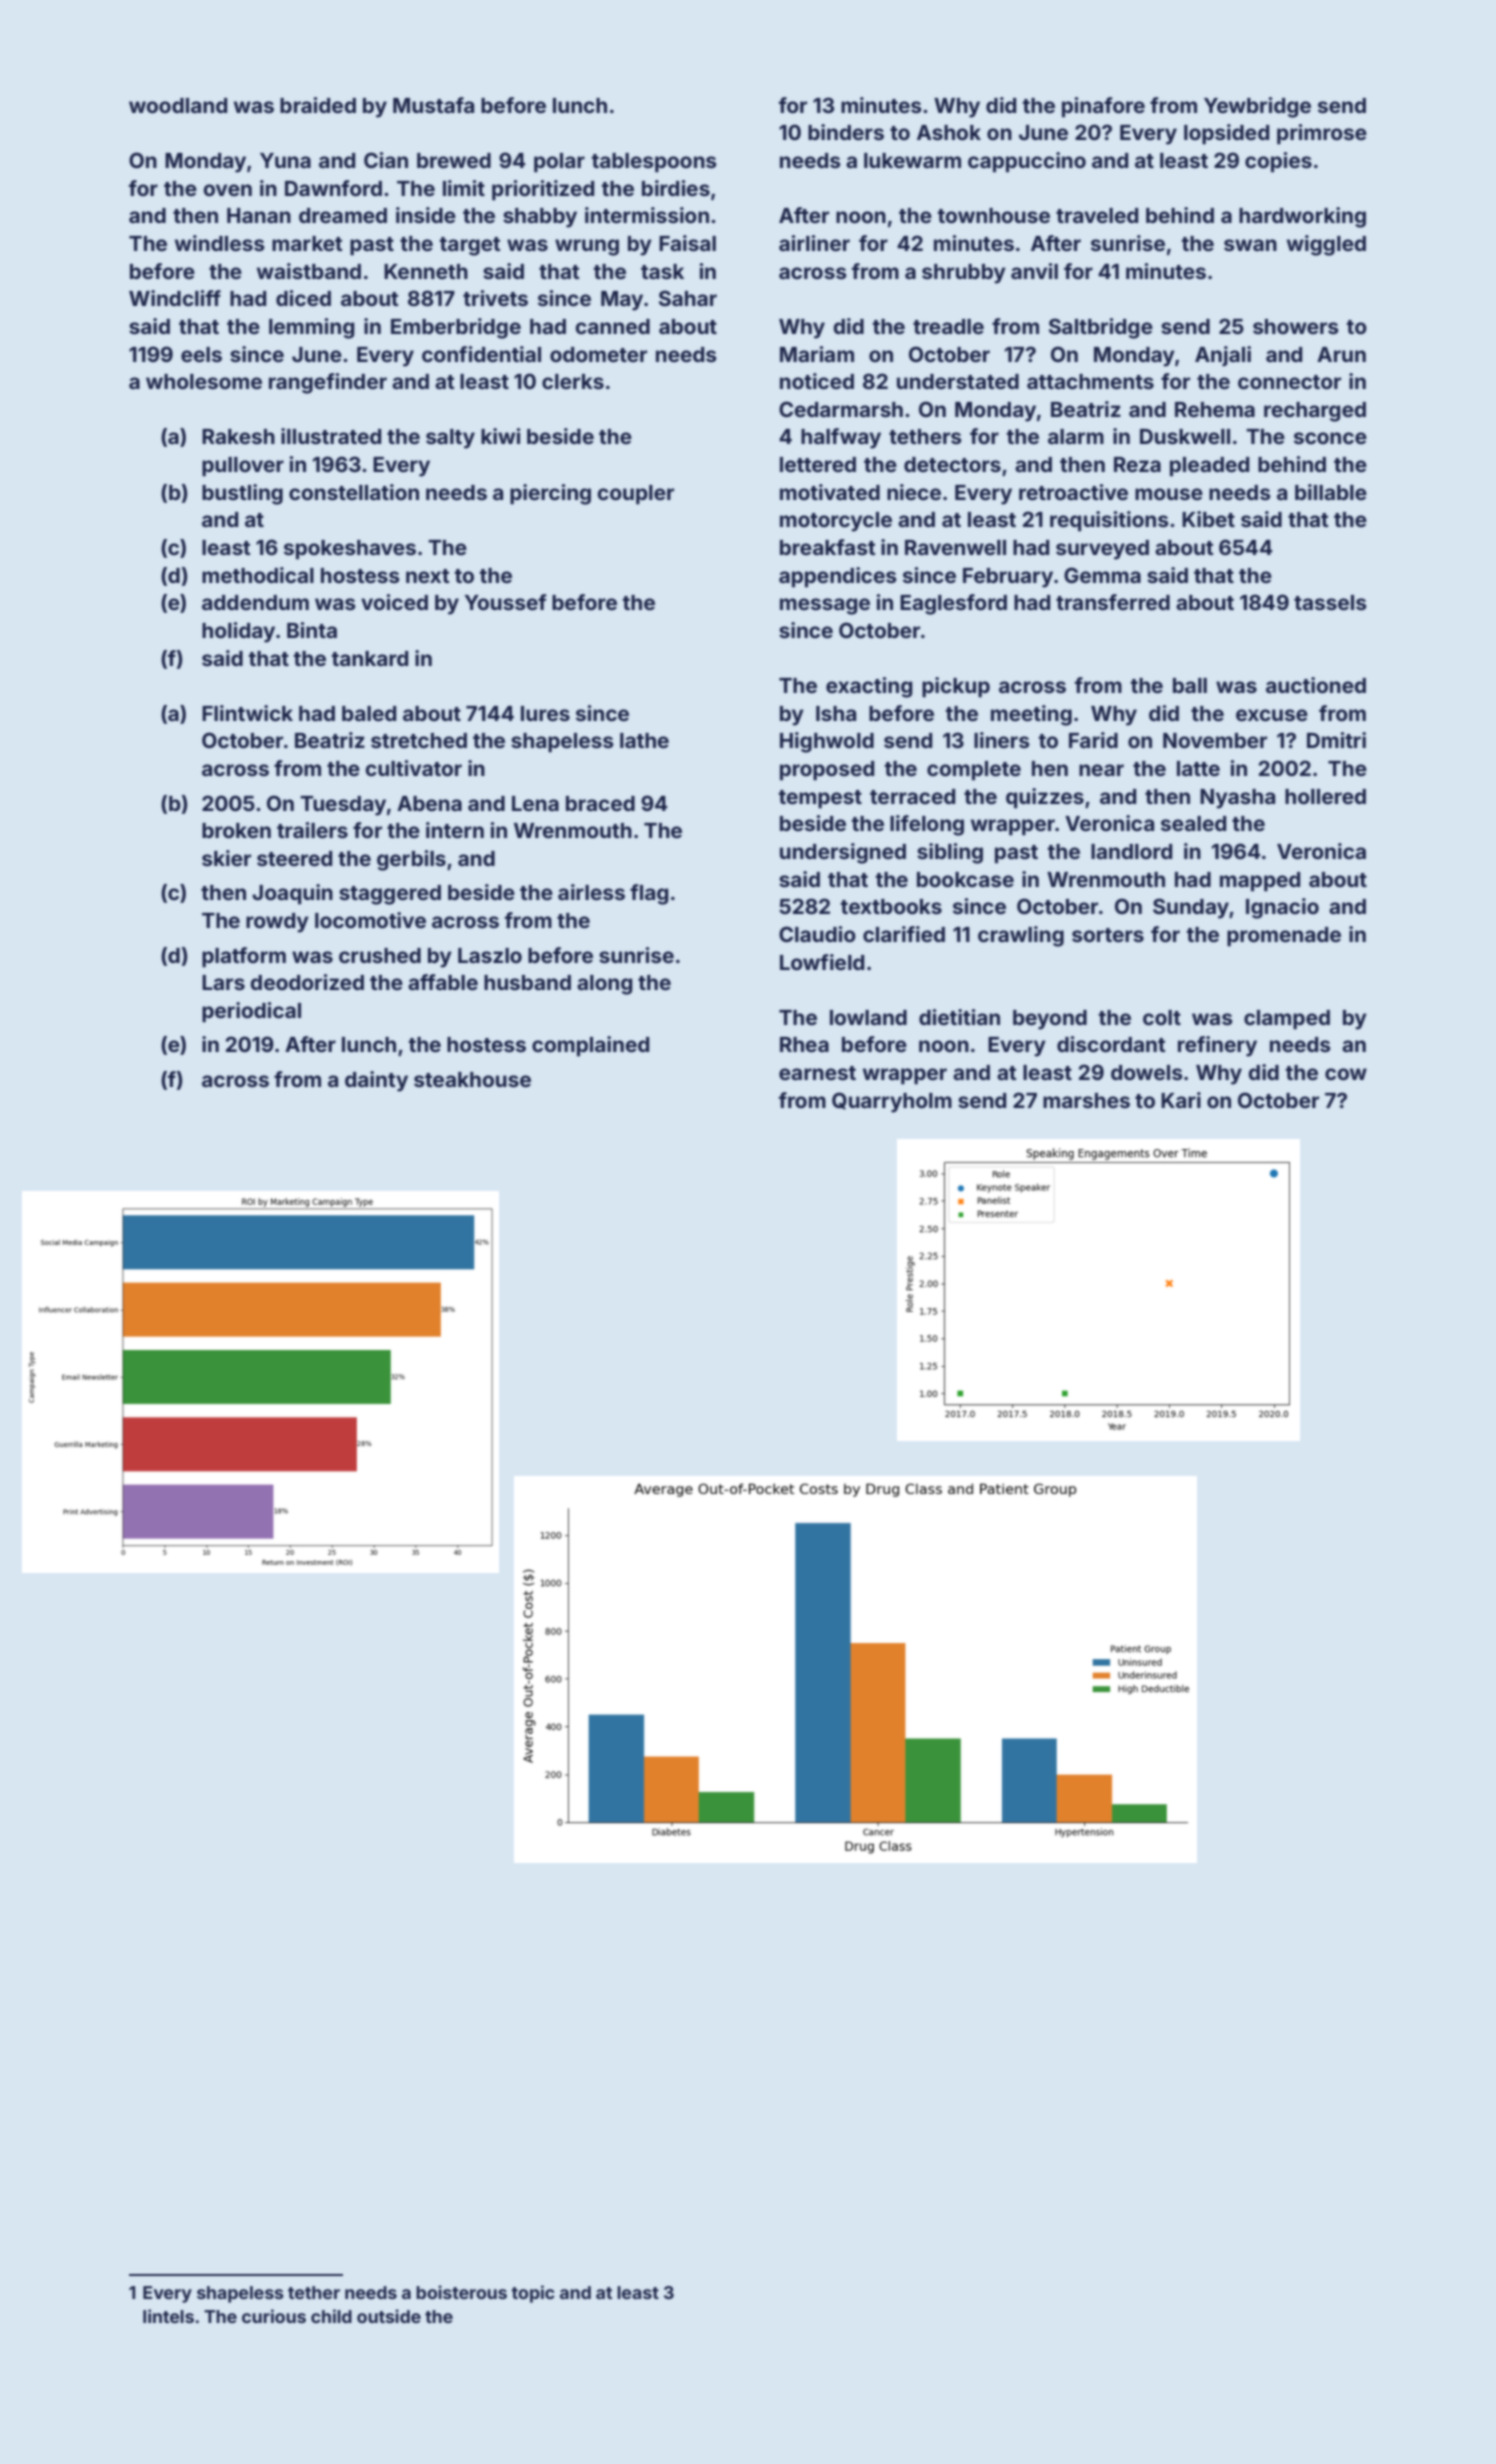 The width and height of the screenshot is (1496, 2464). What do you see at coordinates (1086, 1100) in the screenshot?
I see `marshes` at bounding box center [1086, 1100].
